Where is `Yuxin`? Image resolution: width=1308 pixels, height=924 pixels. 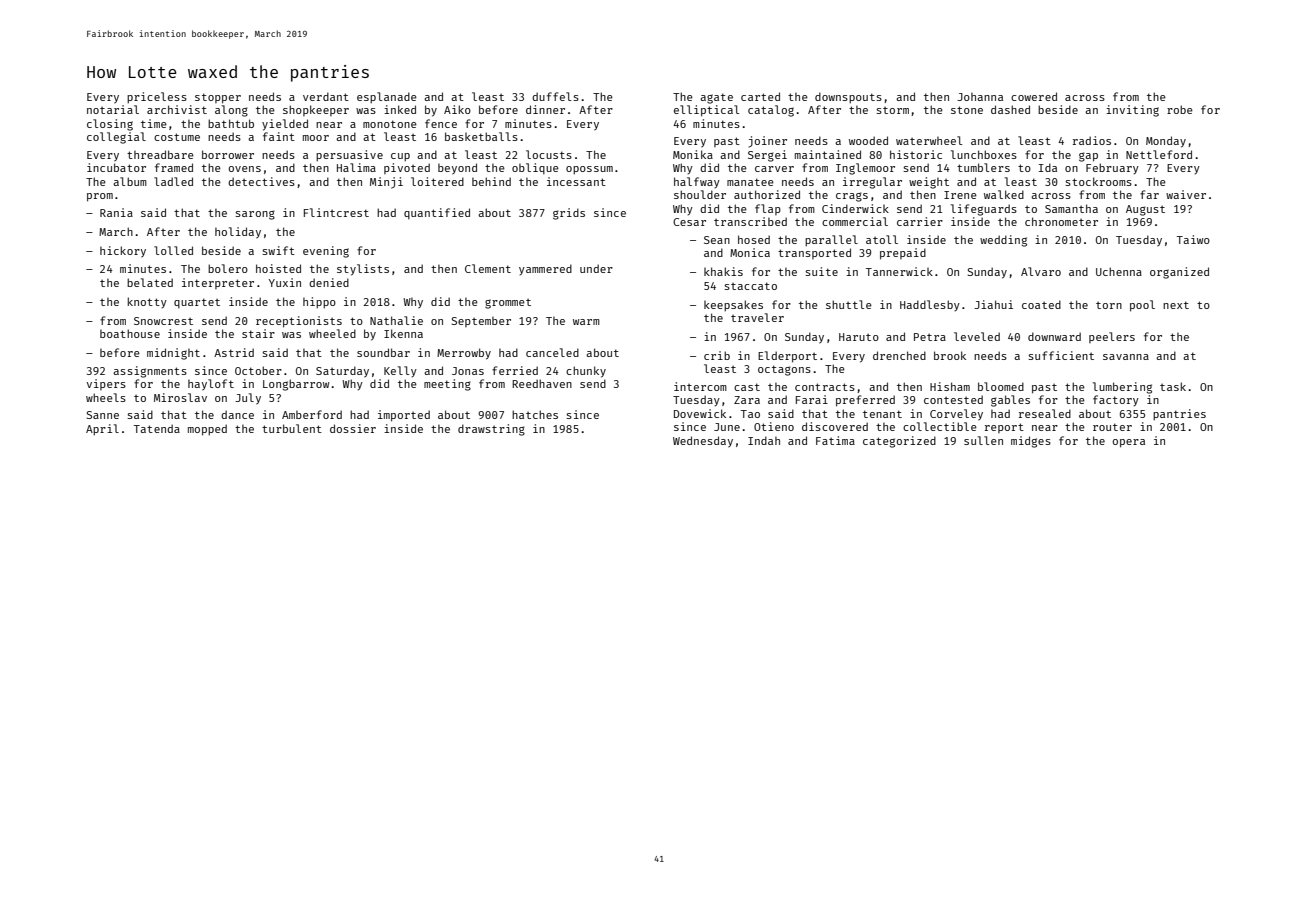 Yuxin is located at coordinates (285, 282).
